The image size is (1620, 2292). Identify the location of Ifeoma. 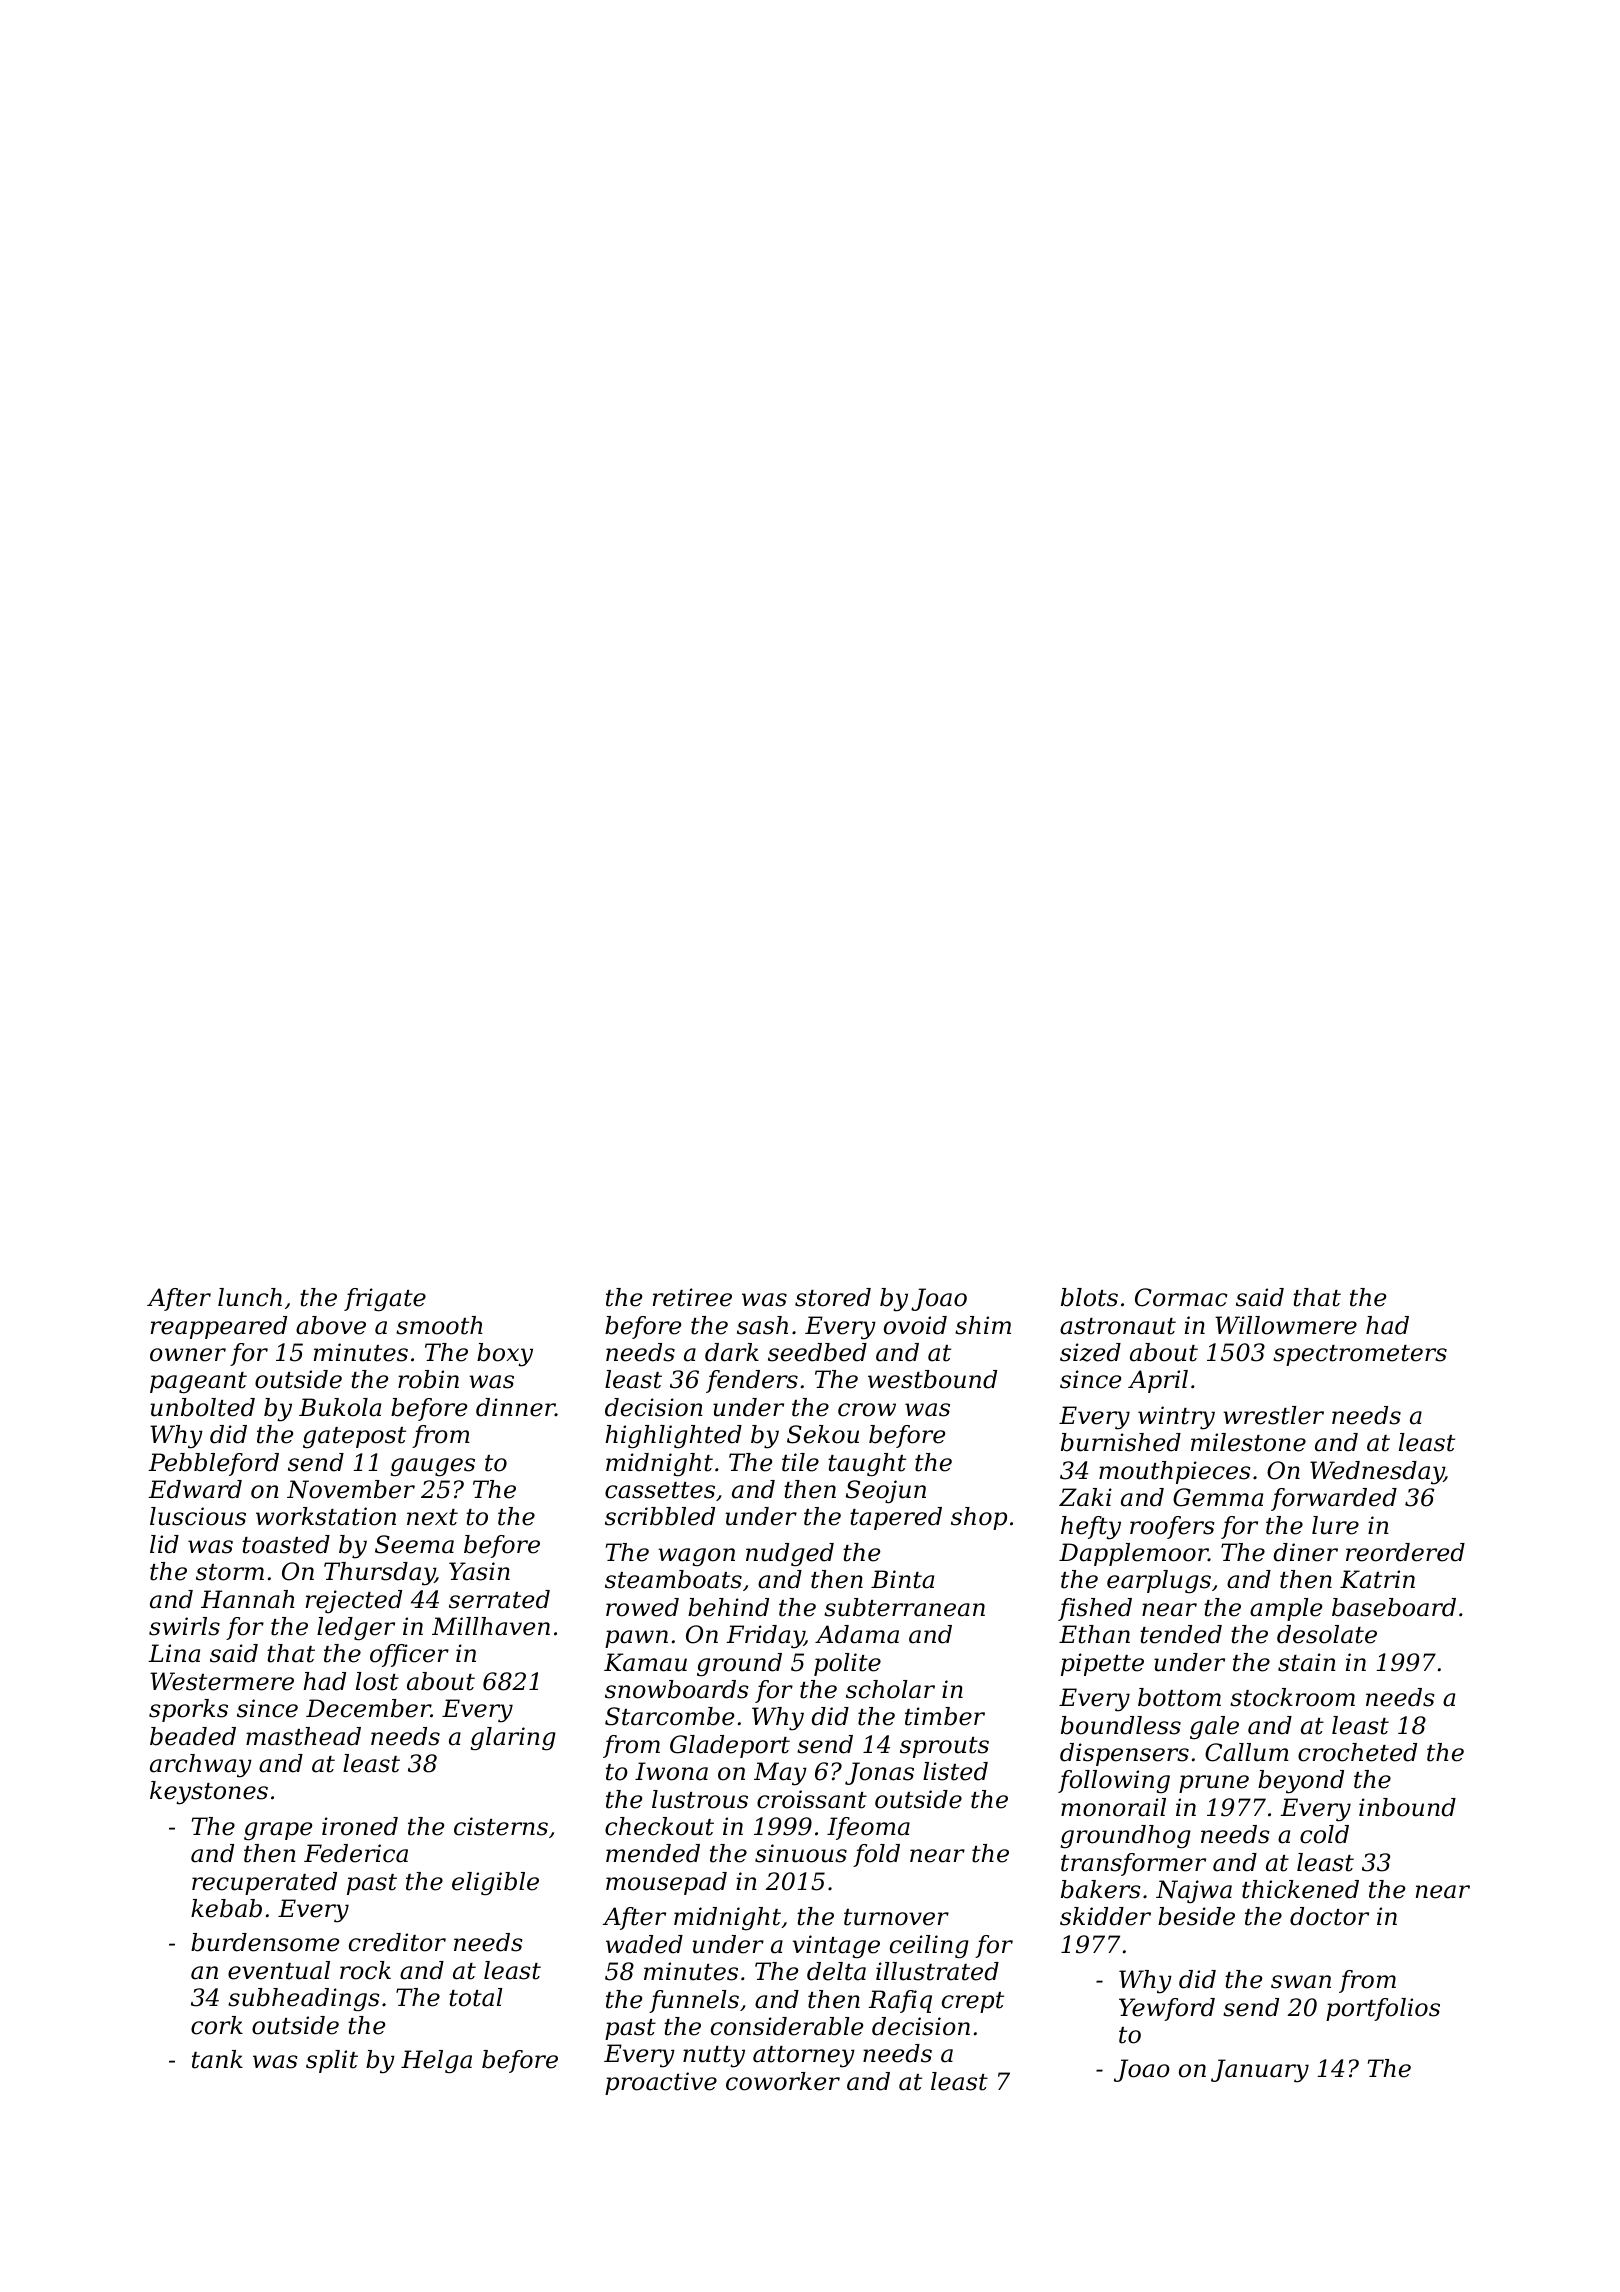
(868, 1828).
